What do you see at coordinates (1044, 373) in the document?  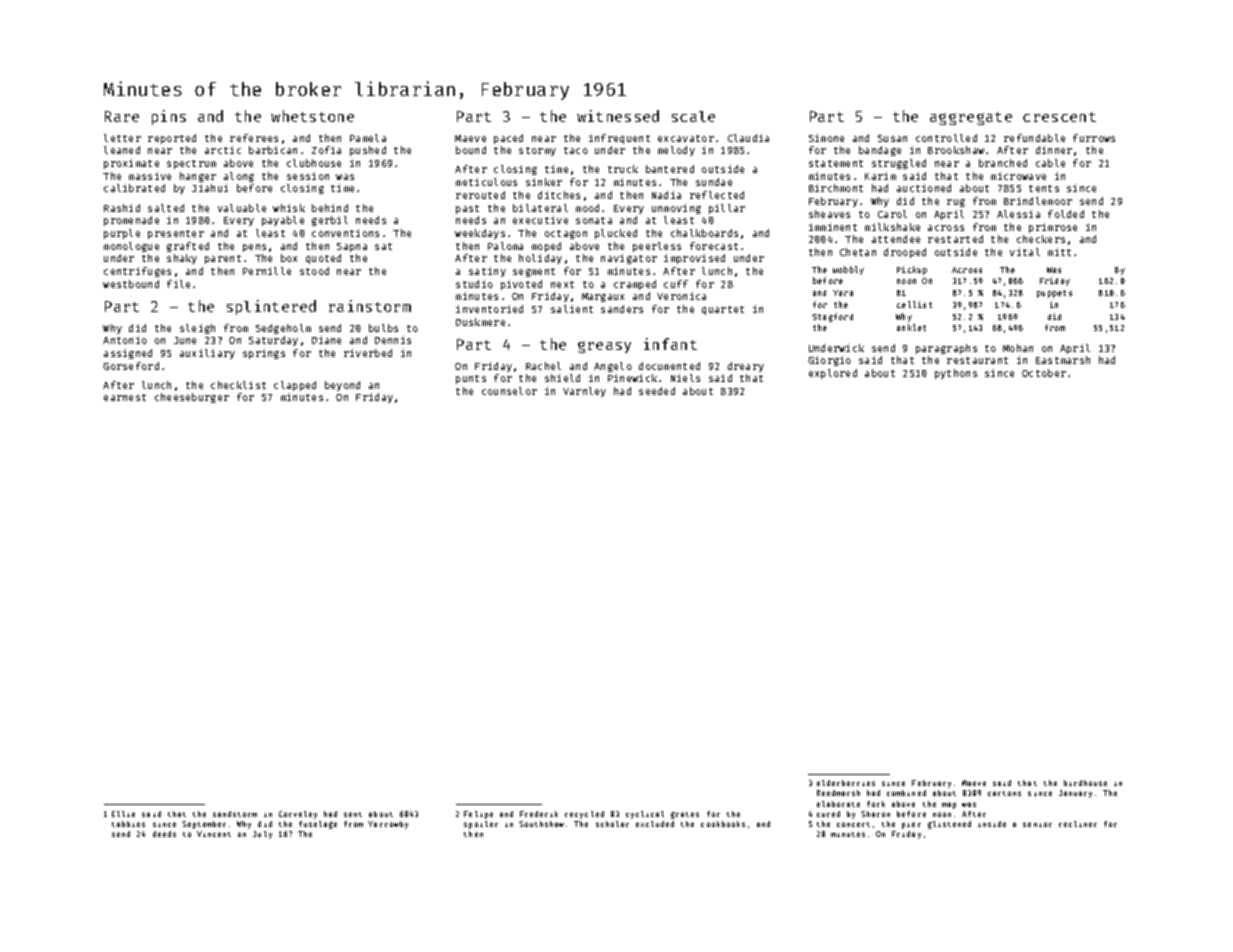 I see `October` at bounding box center [1044, 373].
